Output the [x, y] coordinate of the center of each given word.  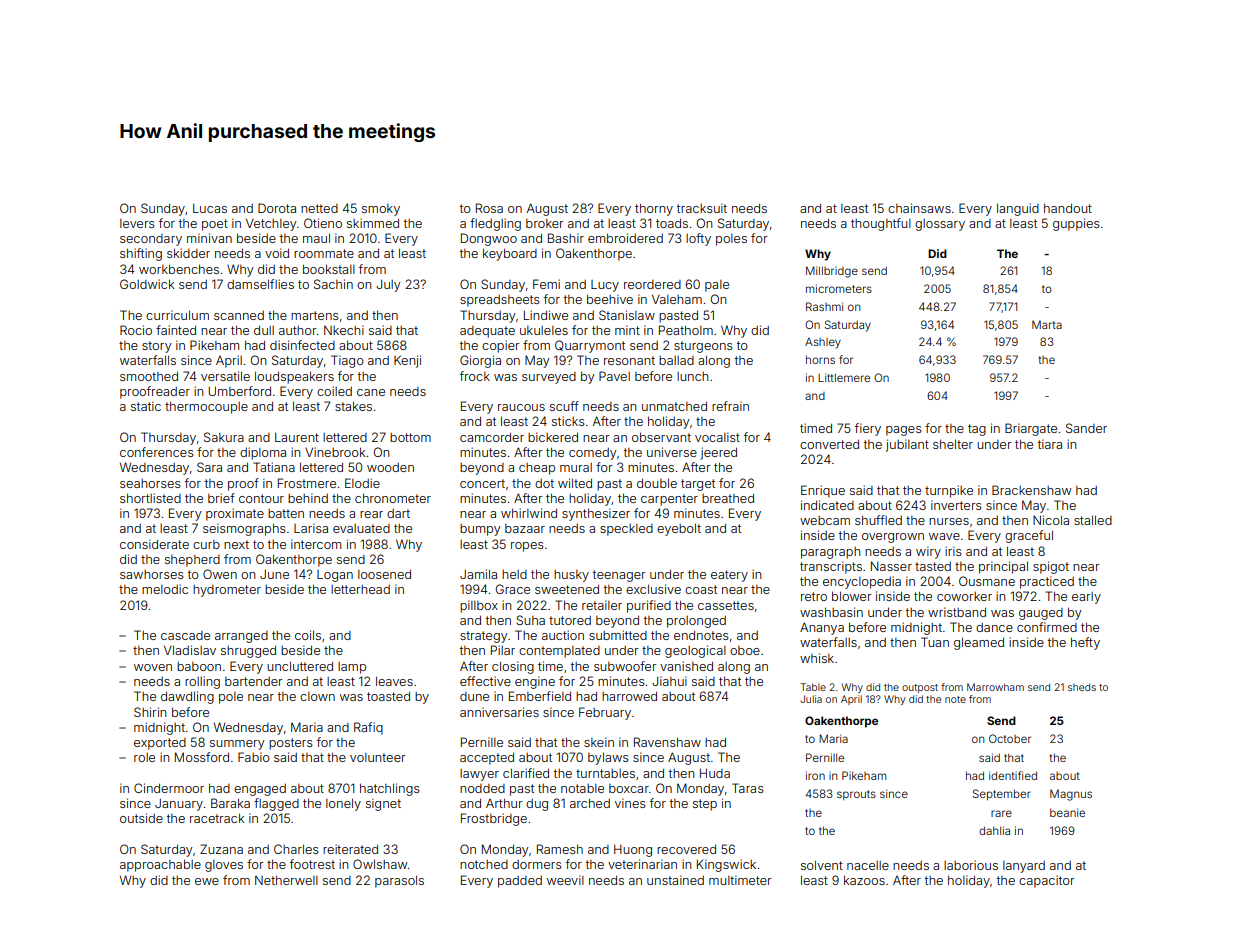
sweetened [567, 589]
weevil [565, 880]
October [1010, 738]
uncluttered [300, 666]
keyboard [510, 254]
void [277, 253]
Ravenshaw [667, 742]
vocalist [717, 437]
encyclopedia [862, 582]
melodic [165, 589]
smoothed [149, 376]
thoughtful [881, 224]
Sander [1086, 428]
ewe [207, 881]
